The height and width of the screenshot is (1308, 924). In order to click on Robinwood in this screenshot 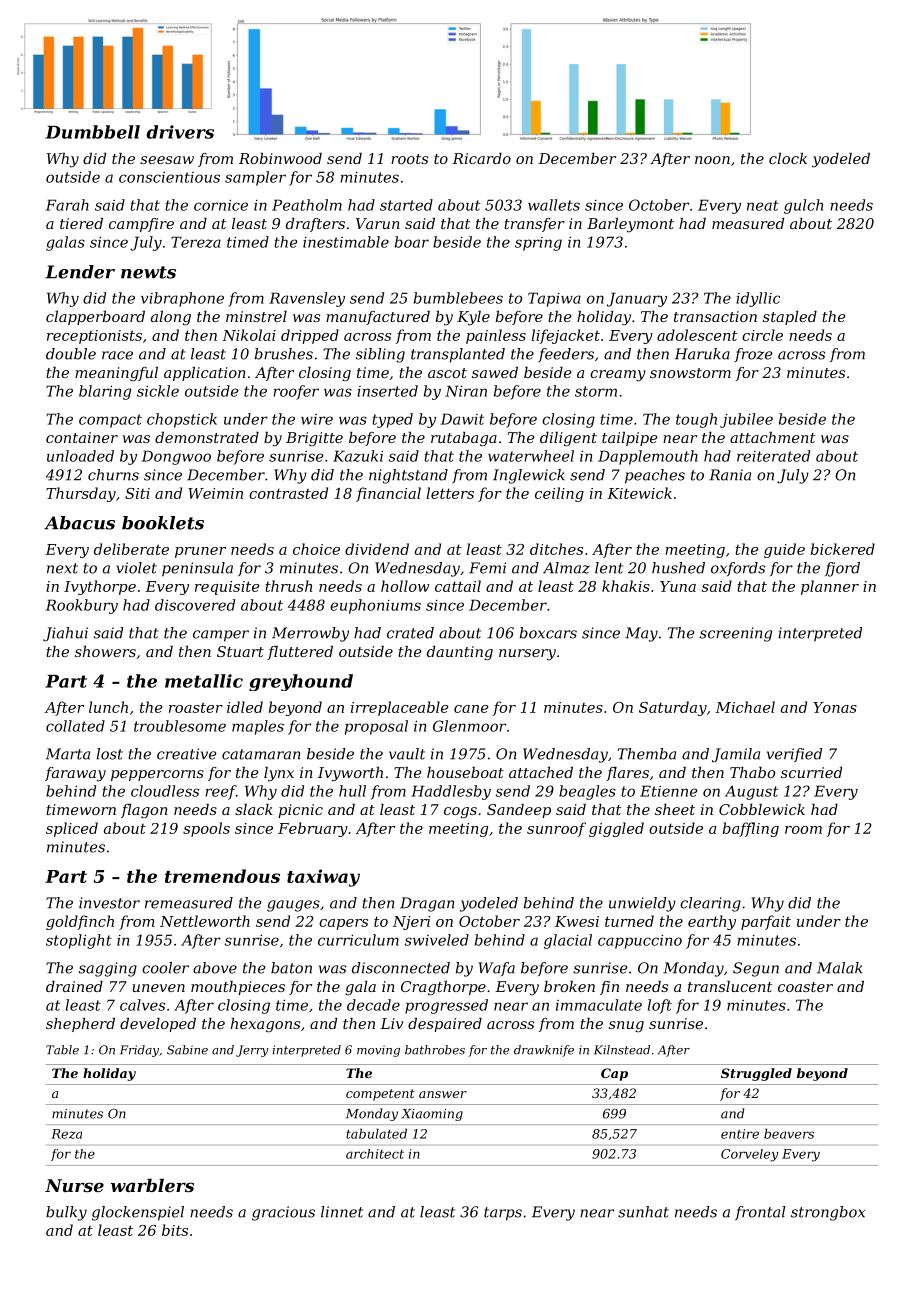, I will do `click(280, 158)`.
